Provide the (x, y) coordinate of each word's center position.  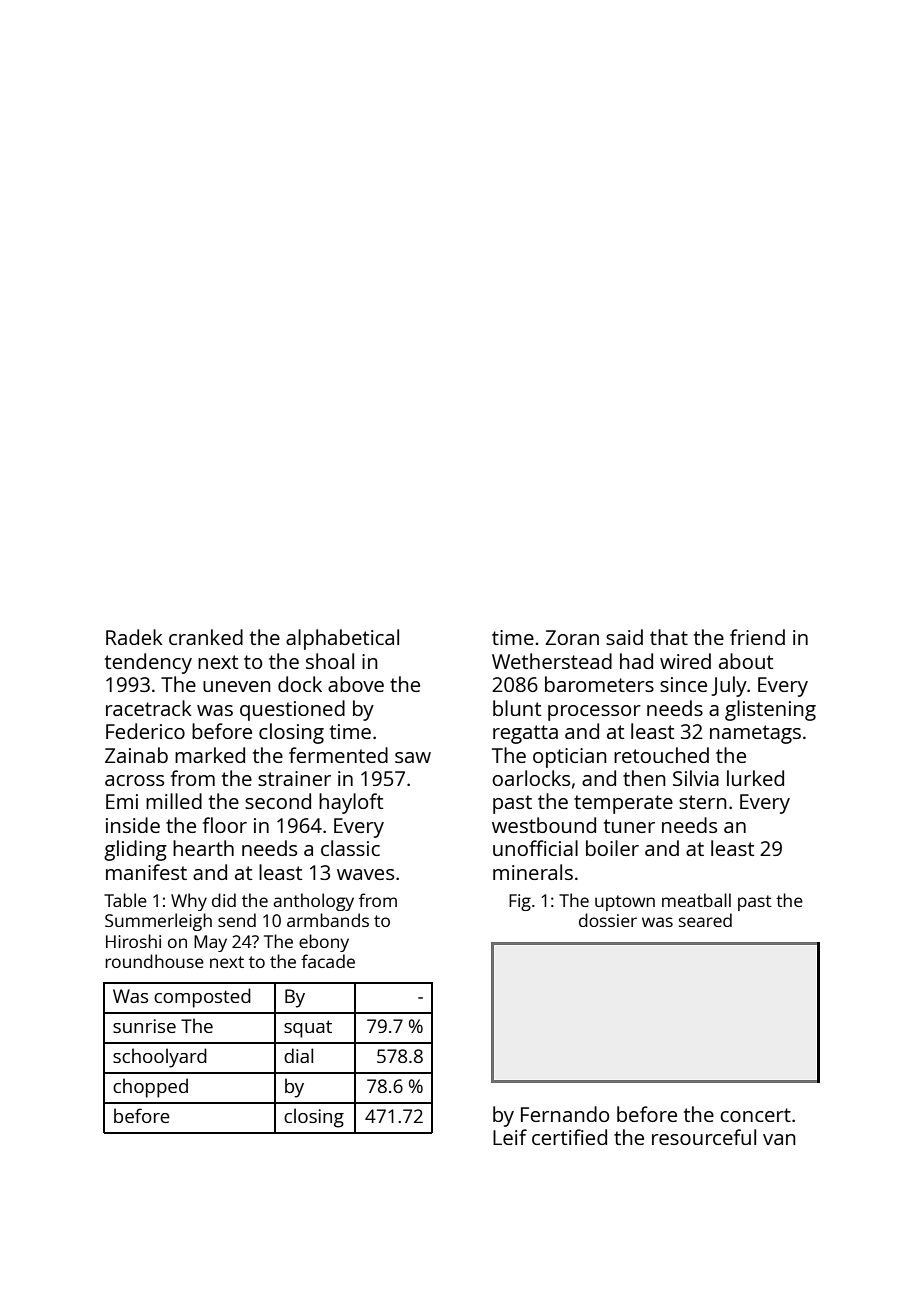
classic (350, 848)
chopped (150, 1088)
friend (757, 637)
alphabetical (342, 639)
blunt (517, 708)
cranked (206, 637)
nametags (755, 734)
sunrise (144, 1026)
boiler (612, 848)
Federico (145, 731)
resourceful (704, 1137)
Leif (510, 1137)
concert (755, 1115)
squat (308, 1029)
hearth (203, 848)
